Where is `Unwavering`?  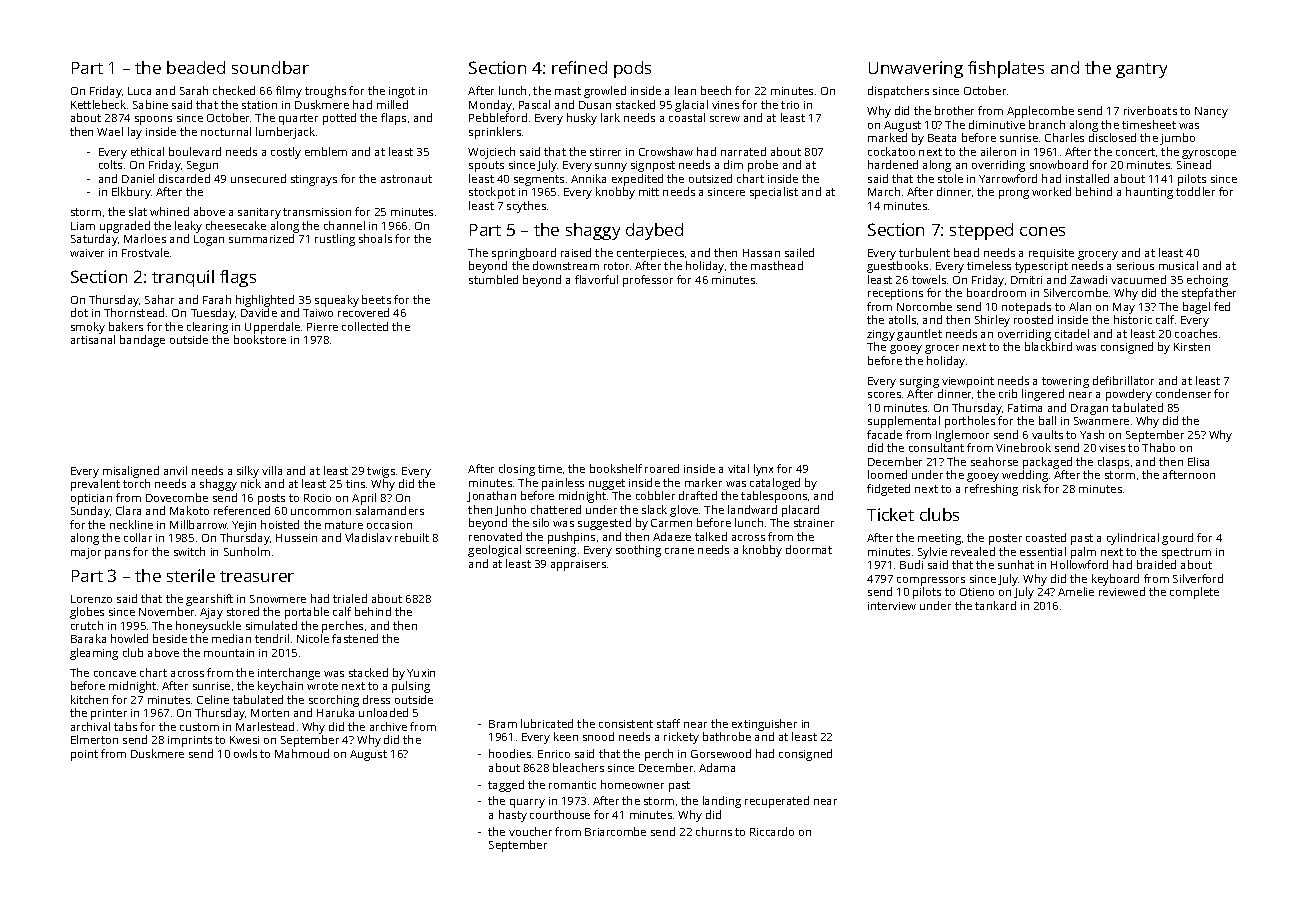
Unwavering is located at coordinates (916, 69).
